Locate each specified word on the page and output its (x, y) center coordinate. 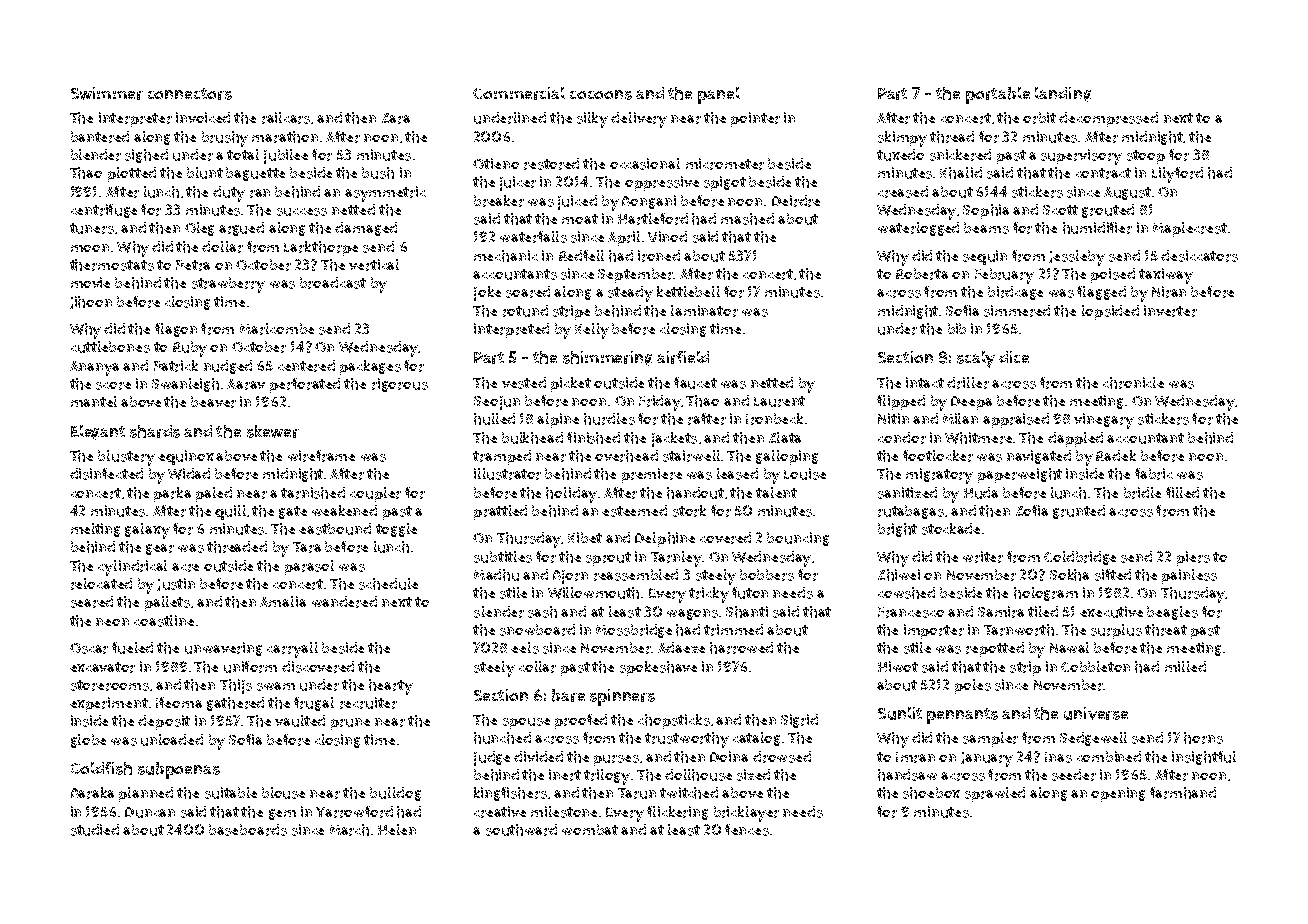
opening (1118, 794)
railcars (286, 118)
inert (565, 775)
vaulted (300, 721)
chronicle (1133, 383)
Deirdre (796, 201)
